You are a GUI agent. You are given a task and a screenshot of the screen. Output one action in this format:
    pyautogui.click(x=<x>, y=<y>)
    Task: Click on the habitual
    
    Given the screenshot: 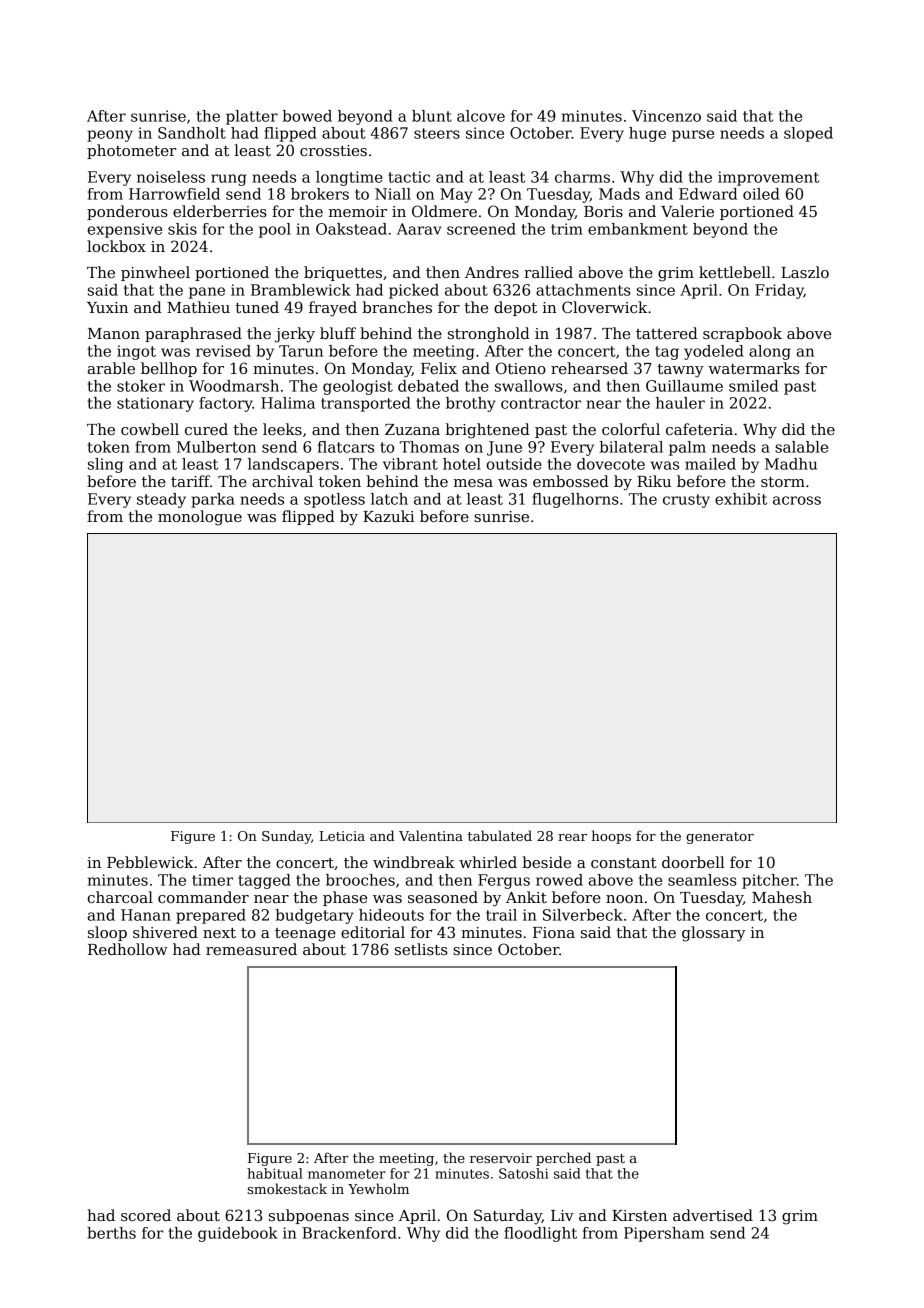 What is the action you would take?
    pyautogui.click(x=275, y=1173)
